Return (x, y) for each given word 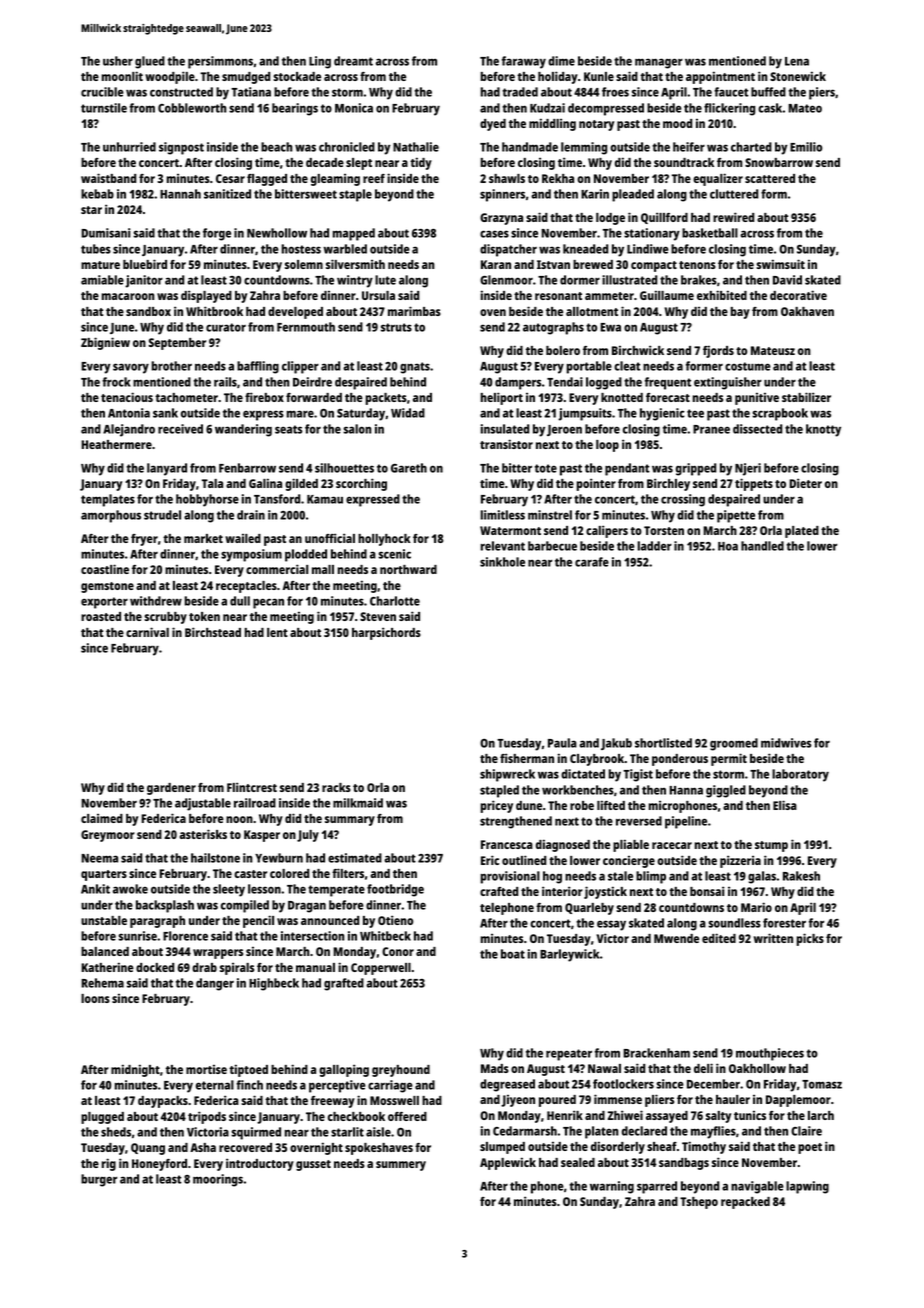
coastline (105, 569)
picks (810, 939)
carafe (592, 562)
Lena (797, 61)
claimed (102, 818)
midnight (135, 1070)
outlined (524, 860)
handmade (530, 147)
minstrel (550, 515)
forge (217, 234)
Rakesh (801, 876)
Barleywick (569, 955)
